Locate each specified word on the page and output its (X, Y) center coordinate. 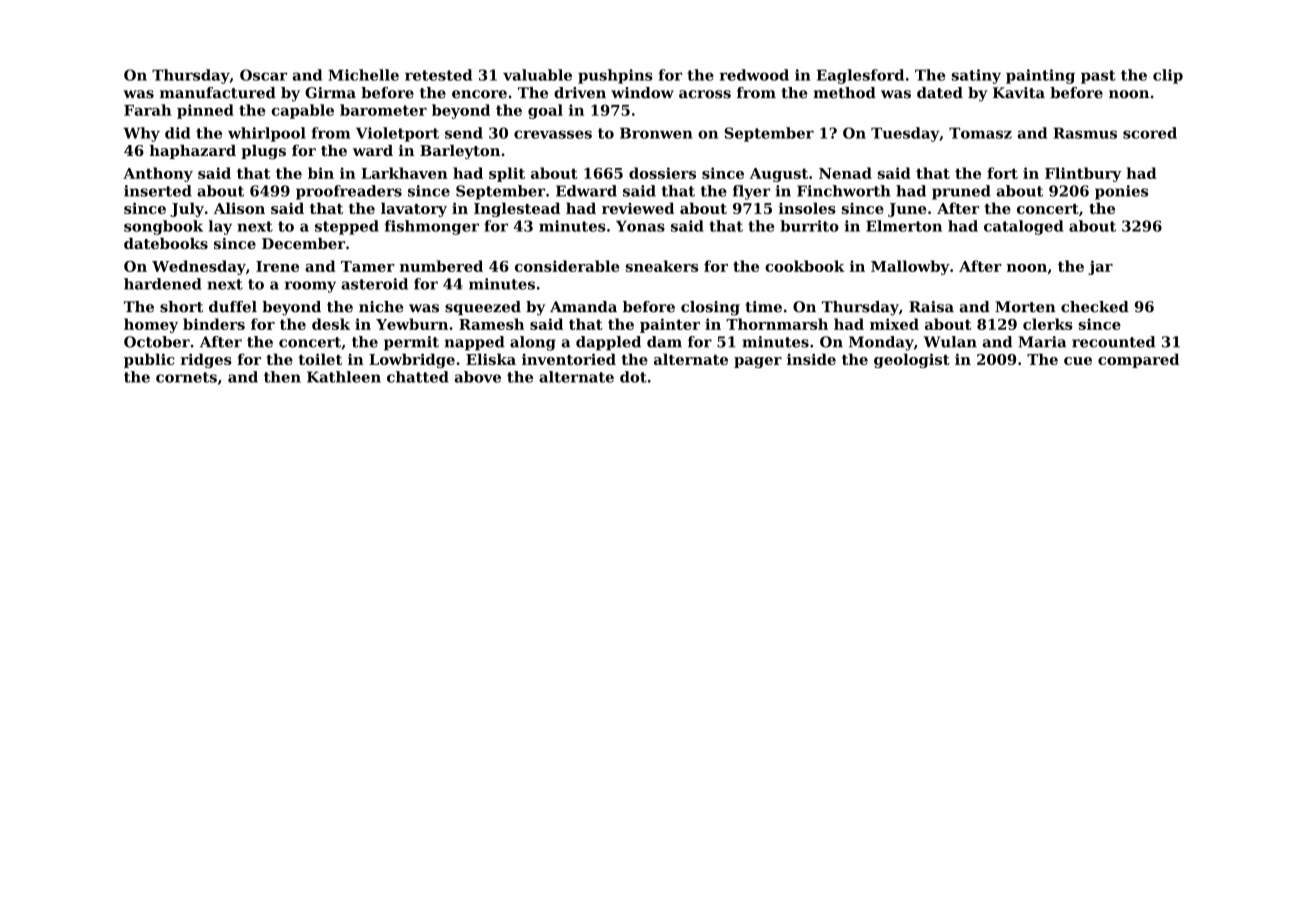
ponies (1121, 192)
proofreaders (349, 192)
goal (545, 111)
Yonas (640, 226)
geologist (912, 360)
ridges (206, 360)
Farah (147, 110)
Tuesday (905, 134)
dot (633, 377)
